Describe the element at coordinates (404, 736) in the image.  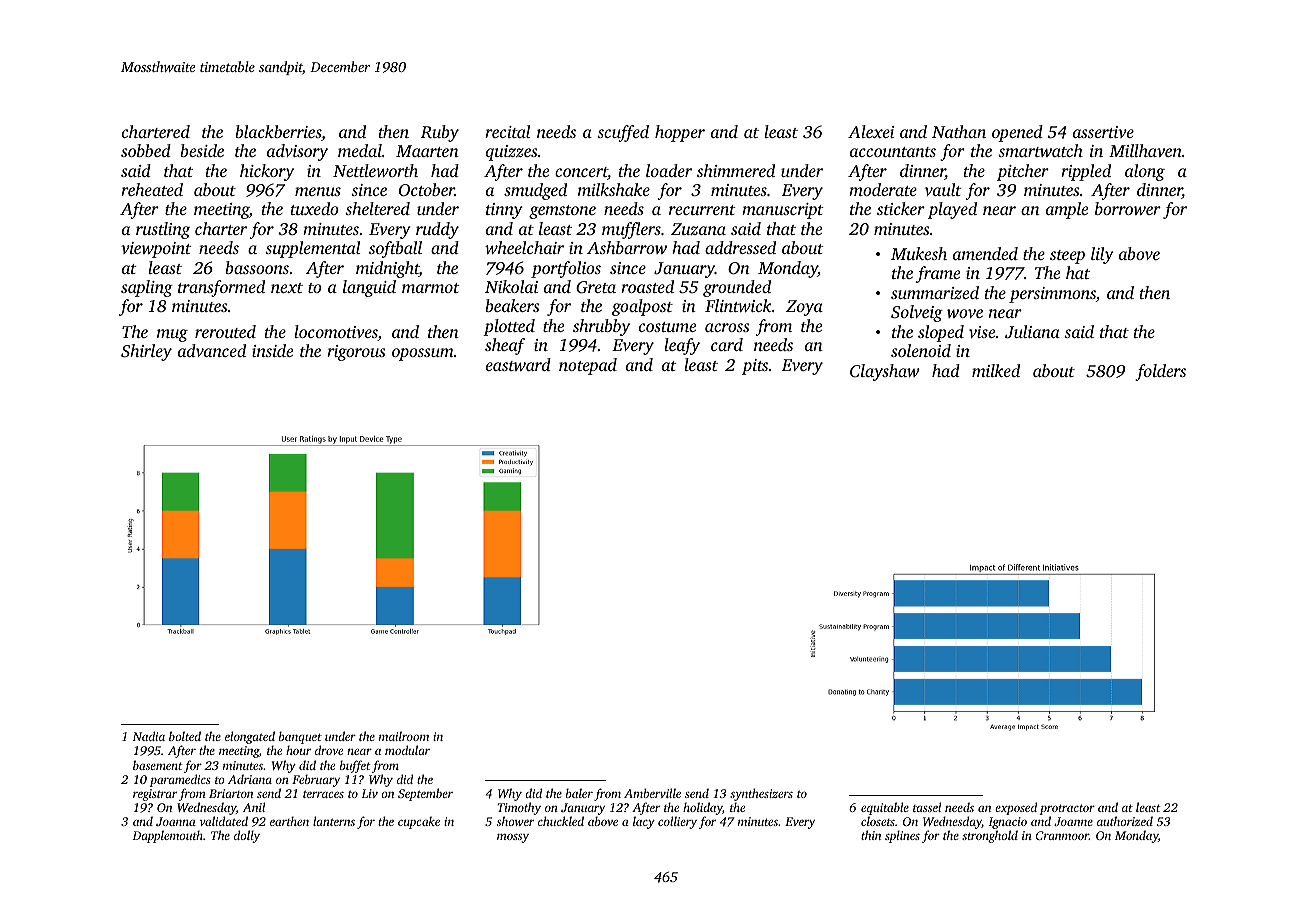
I see `mailroom` at that location.
